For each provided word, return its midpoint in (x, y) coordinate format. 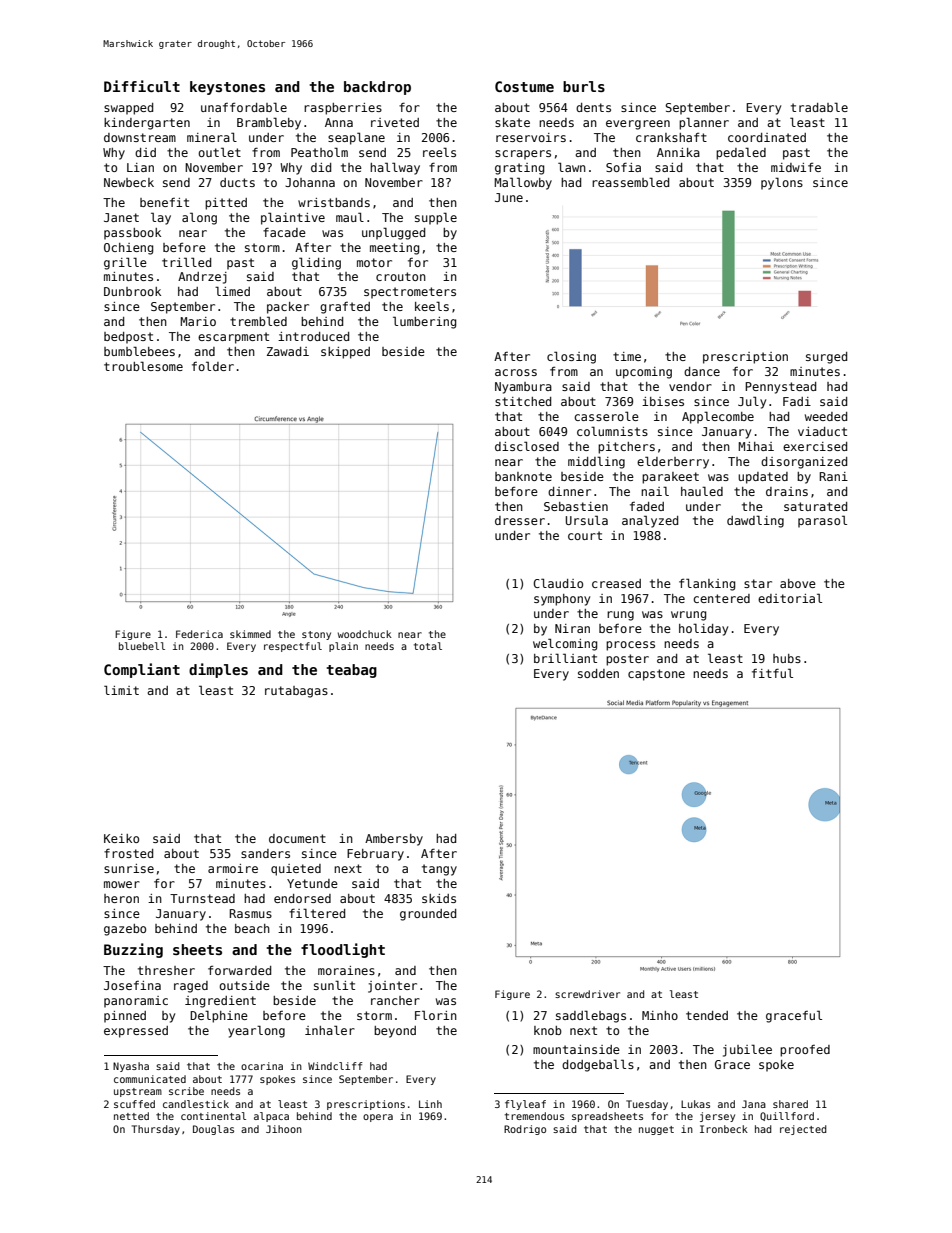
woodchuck (365, 634)
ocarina (262, 1066)
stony (316, 635)
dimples (218, 670)
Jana (754, 1104)
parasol (822, 521)
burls (584, 86)
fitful (772, 673)
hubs (787, 658)
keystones (227, 88)
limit (121, 690)
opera (378, 1118)
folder (213, 366)
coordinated (767, 137)
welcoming (565, 644)
